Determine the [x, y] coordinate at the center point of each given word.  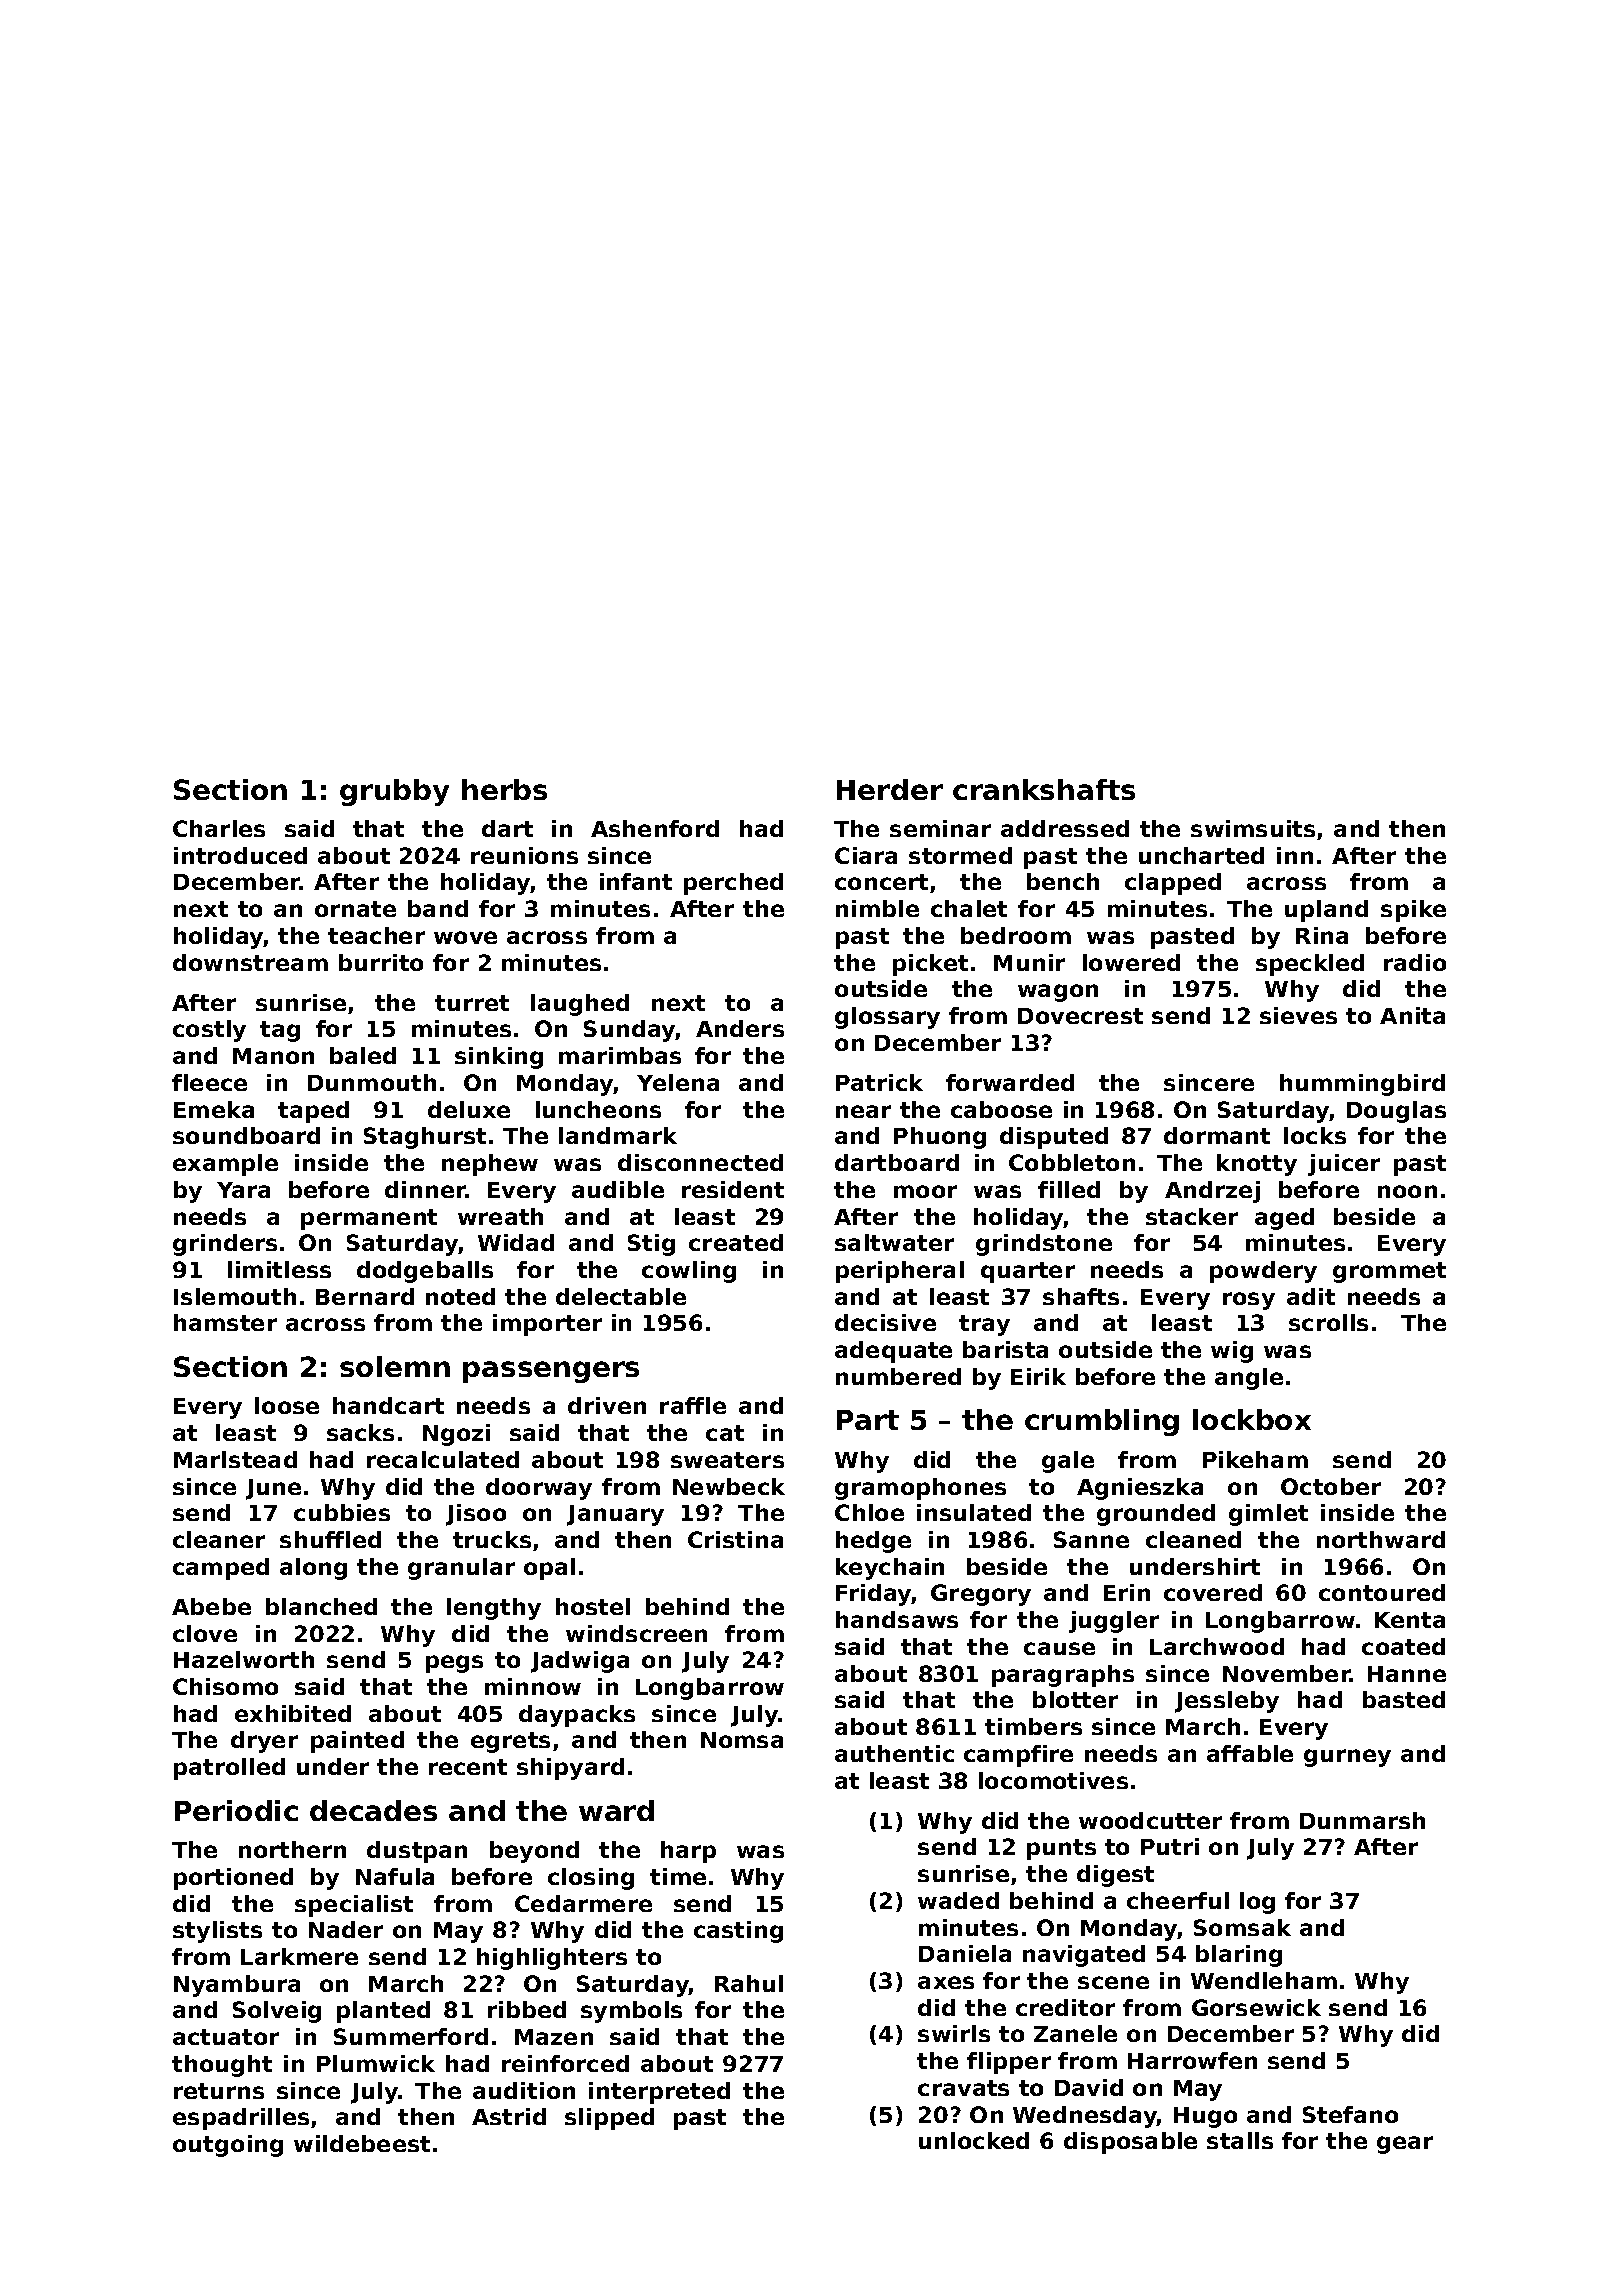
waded [958, 1900]
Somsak [1242, 1927]
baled [363, 1055]
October [1331, 1486]
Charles [219, 828]
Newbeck [729, 1486]
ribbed [527, 2009]
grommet [1389, 1272]
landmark [618, 1135]
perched [733, 884]
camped [221, 1569]
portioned [233, 1879]
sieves [1298, 1015]
